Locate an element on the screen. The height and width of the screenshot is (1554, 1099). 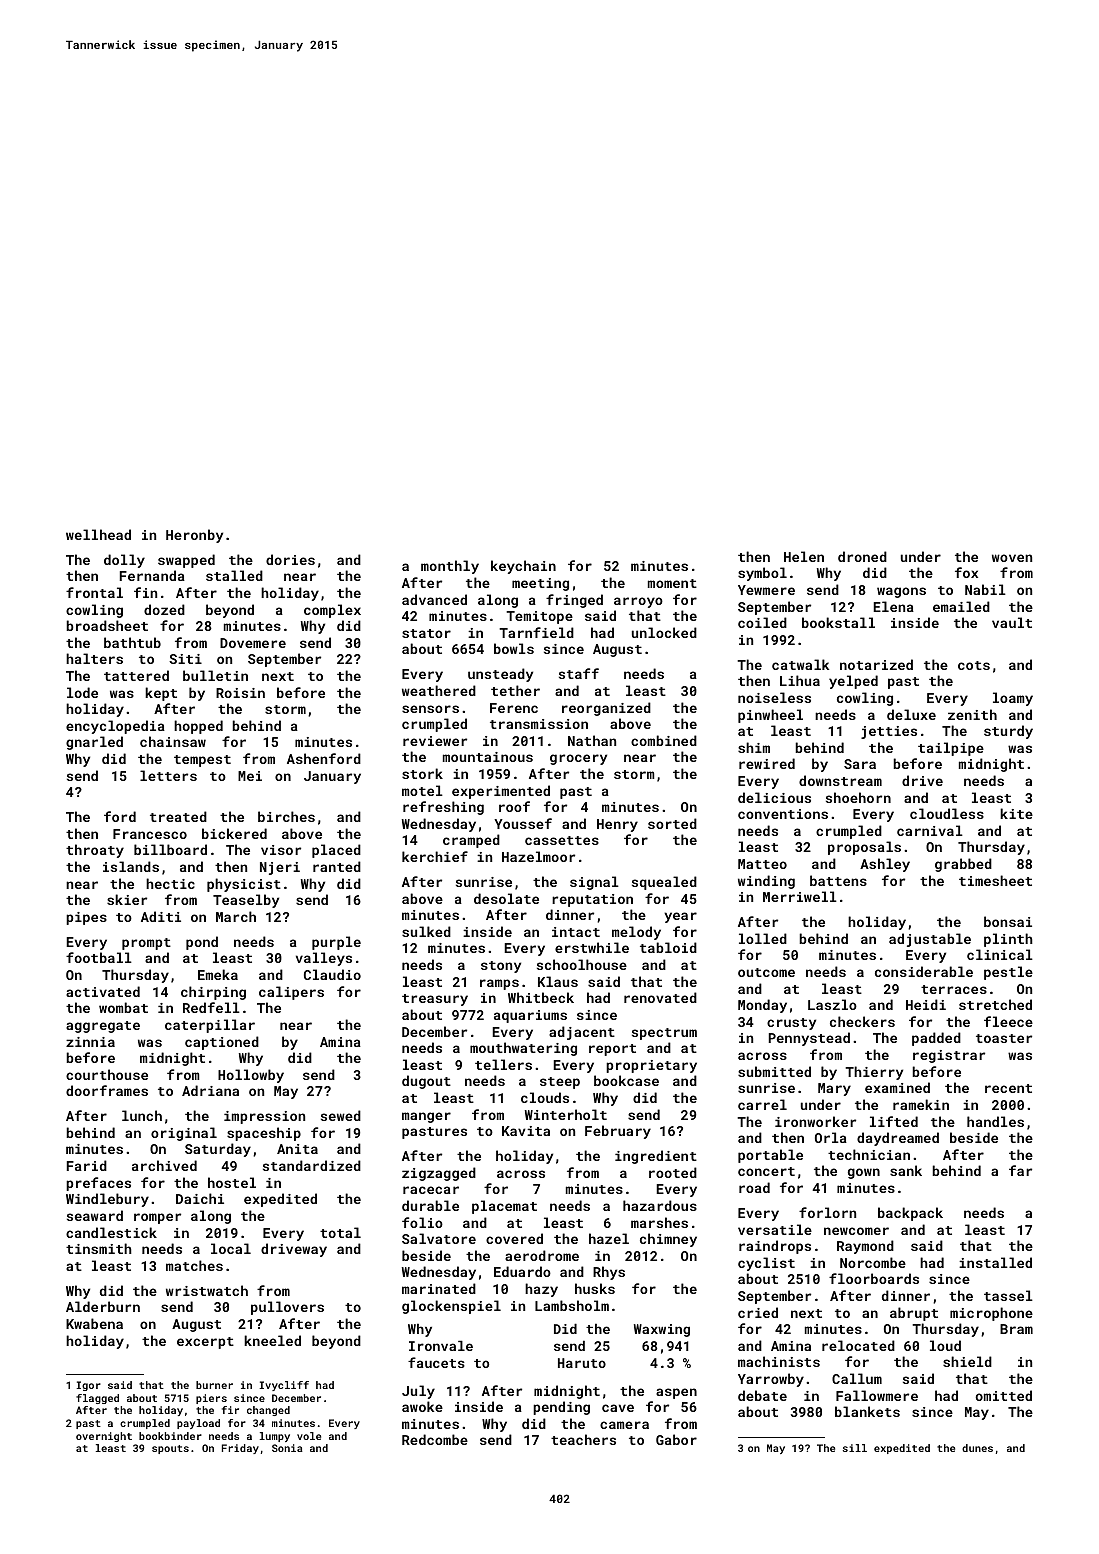
Dovemere is located at coordinates (253, 643).
